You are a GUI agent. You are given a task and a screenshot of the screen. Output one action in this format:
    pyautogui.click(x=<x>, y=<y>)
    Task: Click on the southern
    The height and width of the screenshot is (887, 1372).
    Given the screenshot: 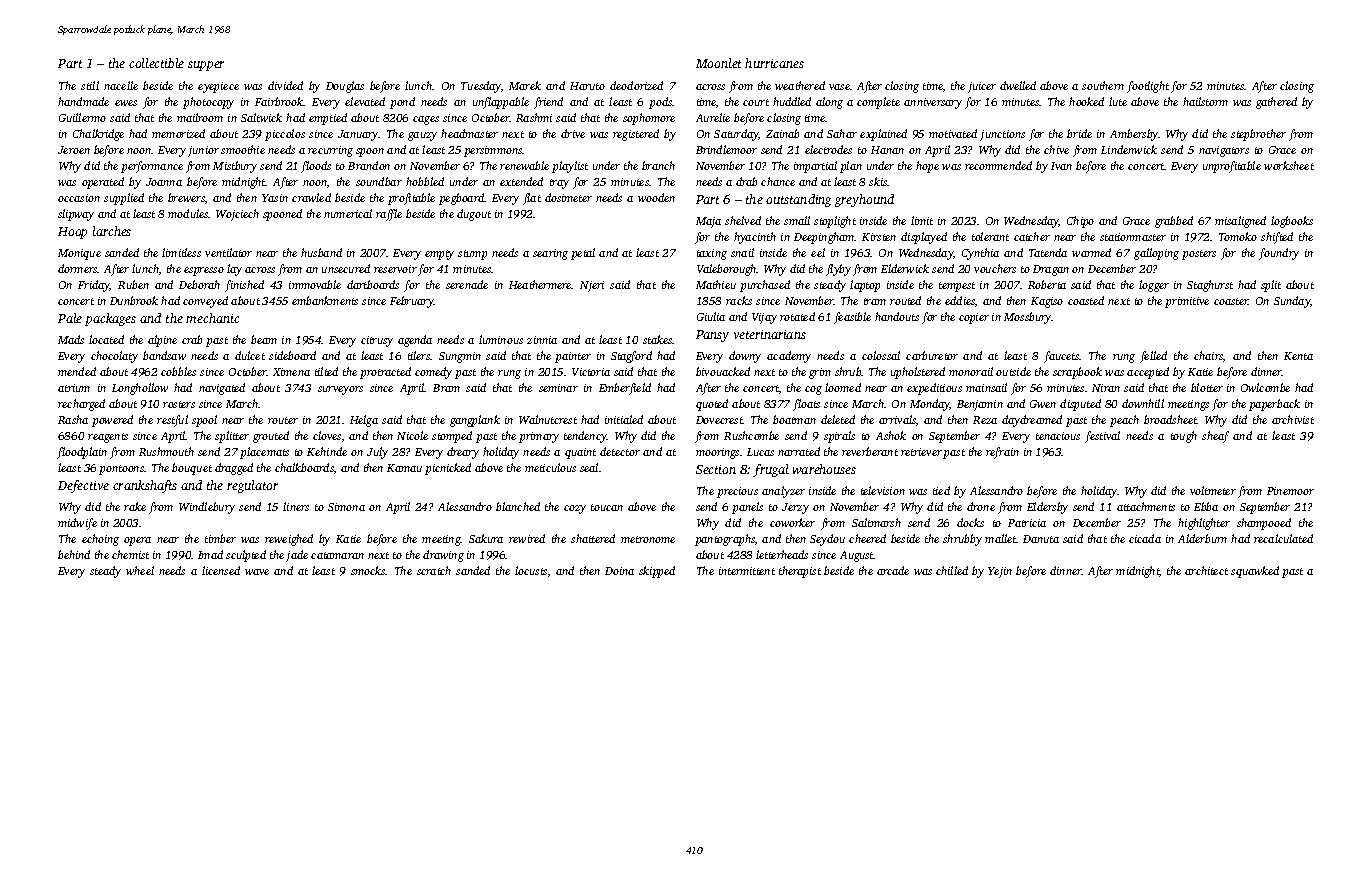 What is the action you would take?
    pyautogui.click(x=1103, y=85)
